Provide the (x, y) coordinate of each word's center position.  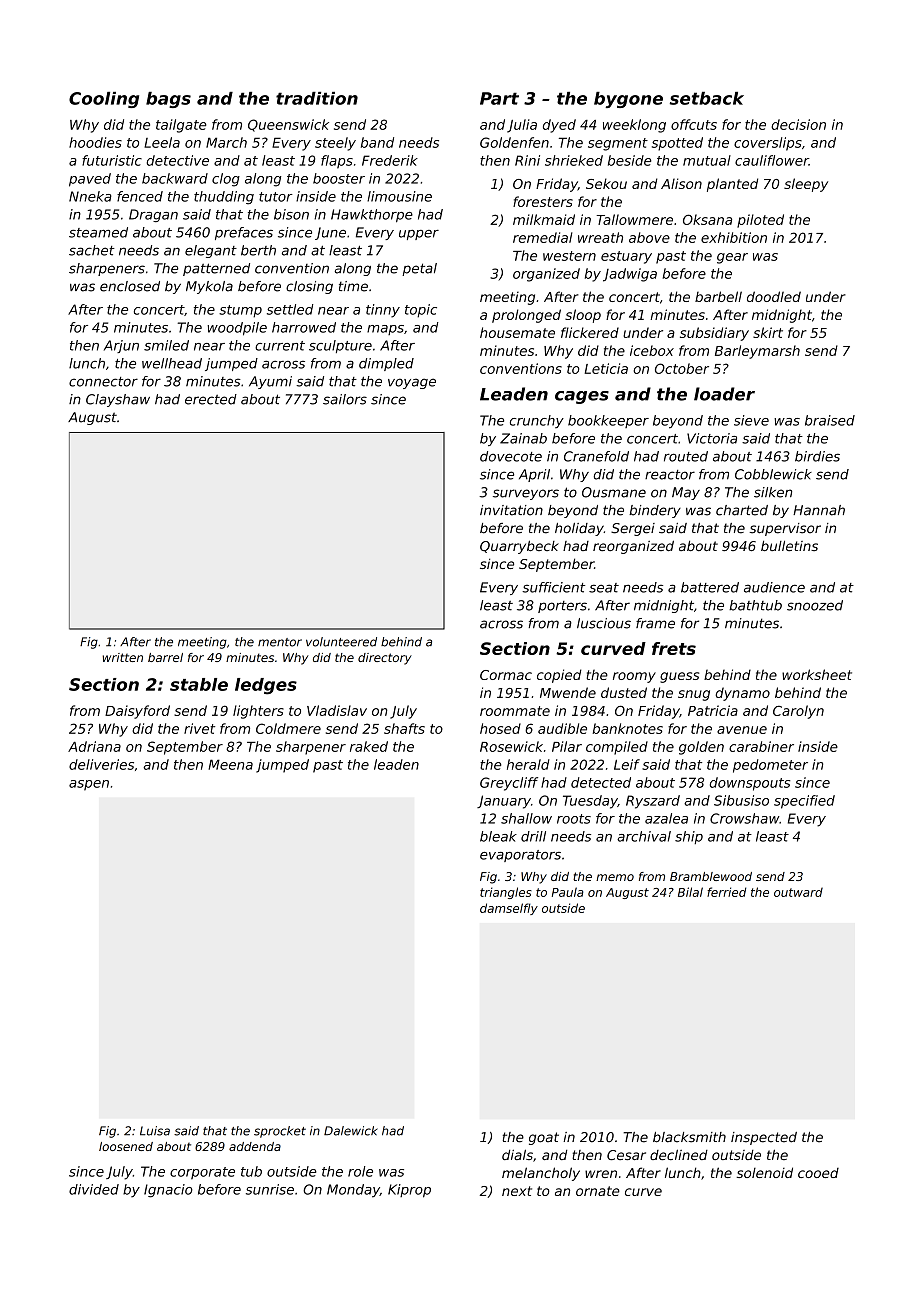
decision (798, 124)
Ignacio (168, 1191)
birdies (817, 456)
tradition (317, 98)
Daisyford (137, 712)
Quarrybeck (519, 547)
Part (499, 98)
